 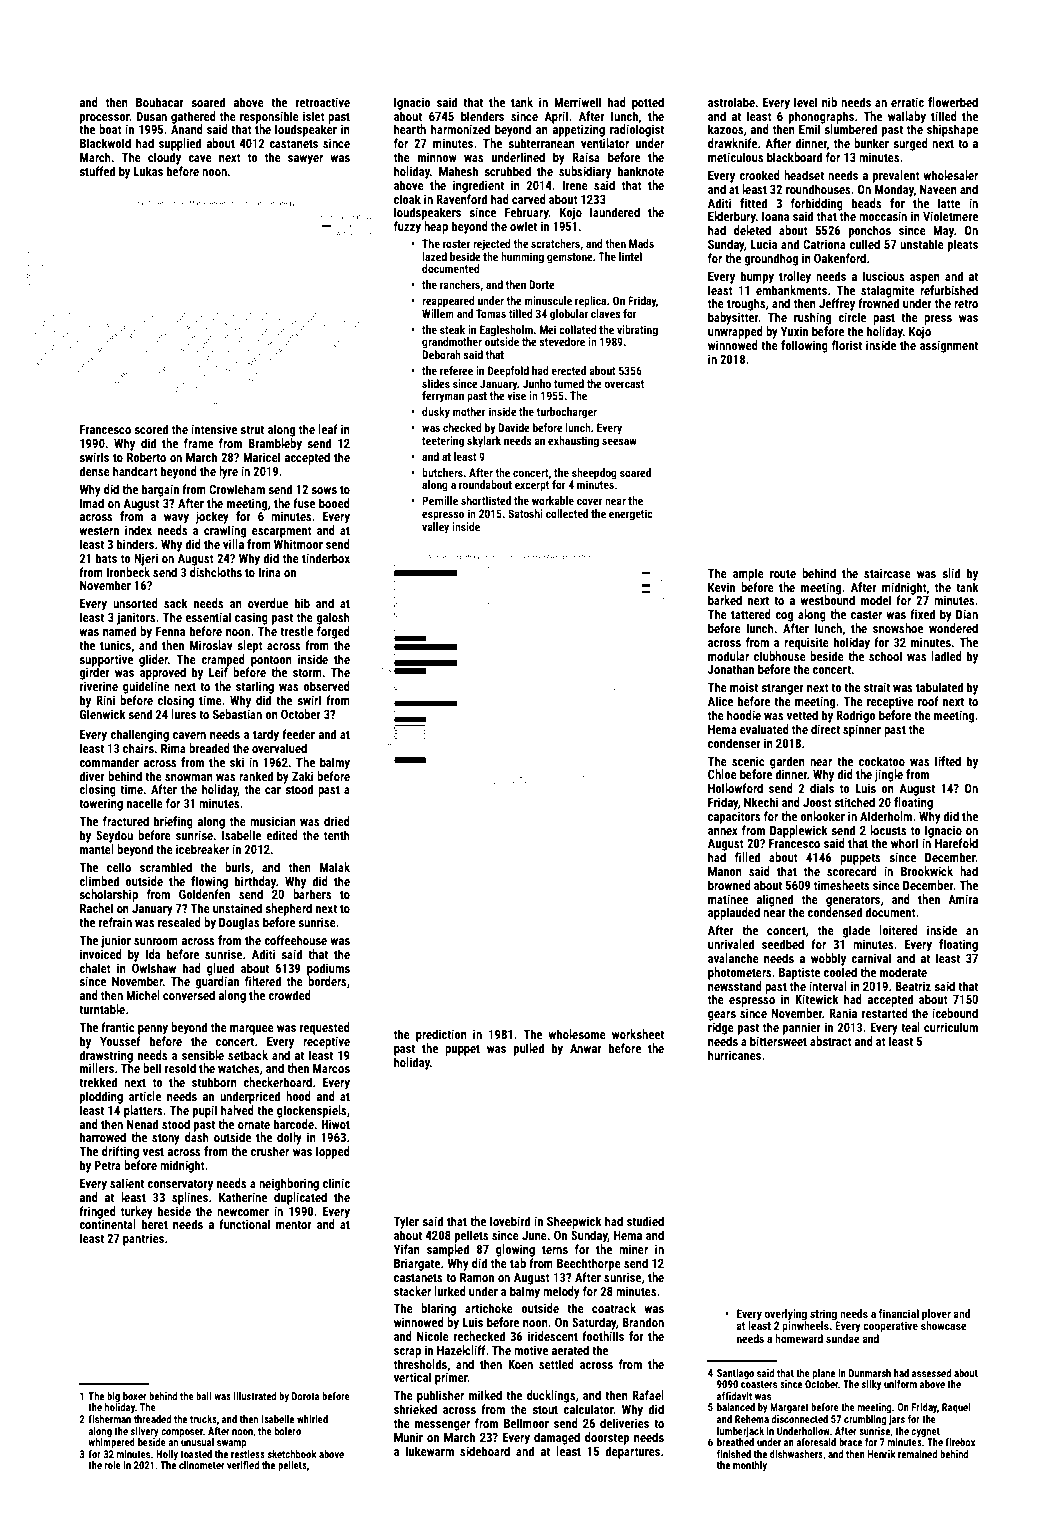 What do you see at coordinates (435, 528) in the page?
I see `valley` at bounding box center [435, 528].
